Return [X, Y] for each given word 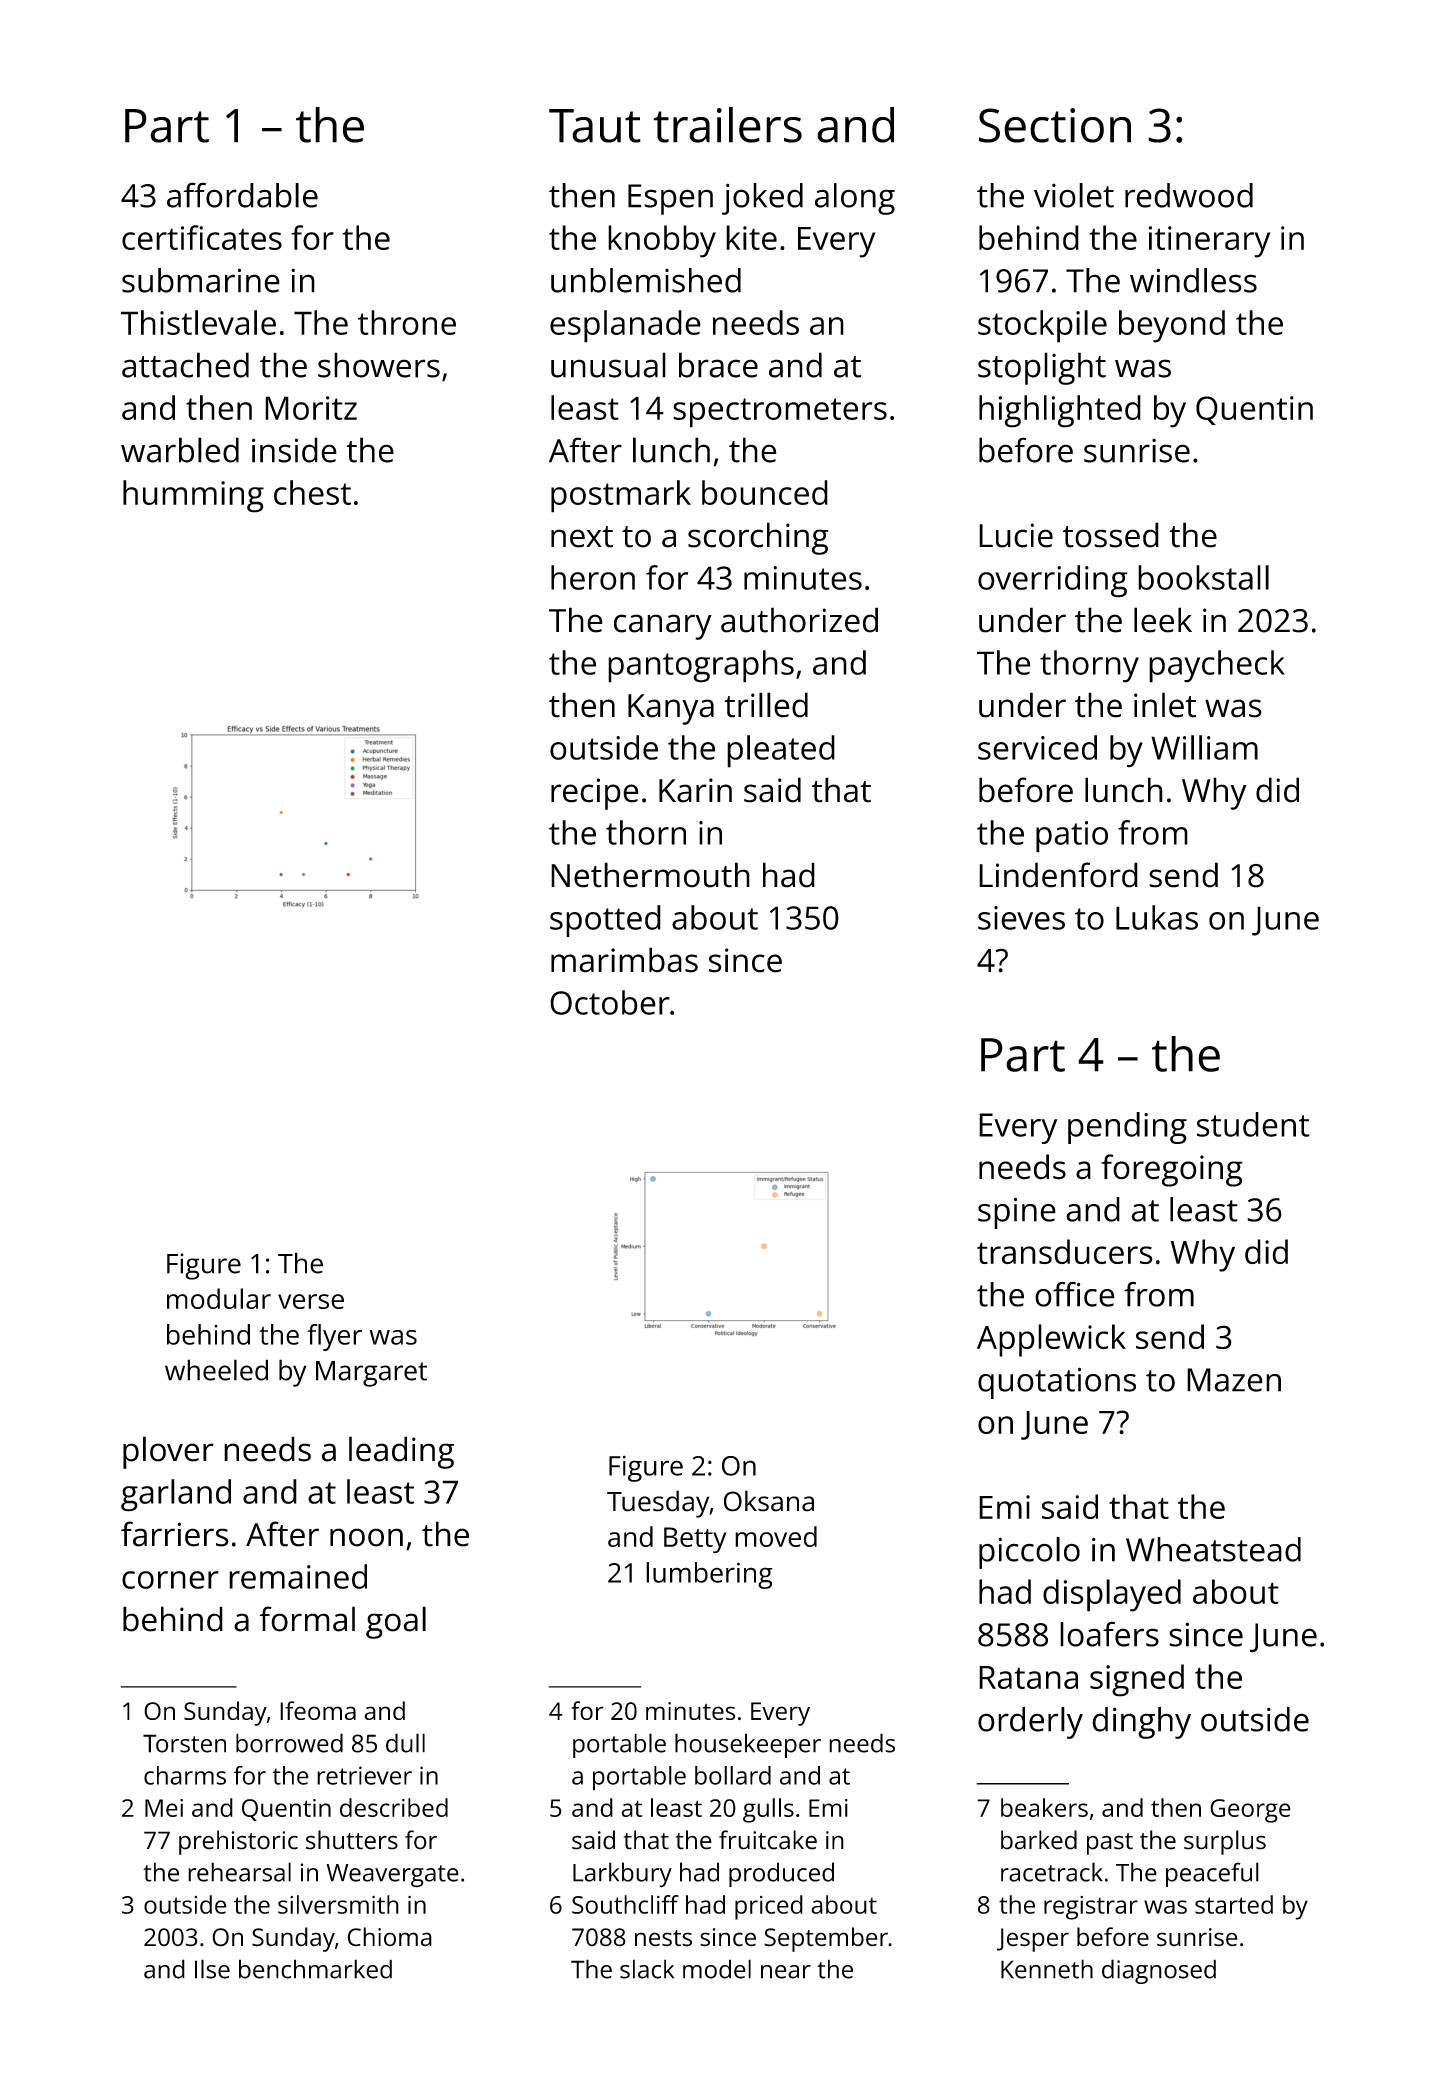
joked [762, 199]
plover [168, 1452]
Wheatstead [1213, 1549]
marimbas [624, 960]
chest [312, 492]
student [1253, 1124]
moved [776, 1536]
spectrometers [780, 413]
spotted [605, 921]
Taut [595, 126]
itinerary [1209, 242]
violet [1074, 195]
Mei [164, 1808]
